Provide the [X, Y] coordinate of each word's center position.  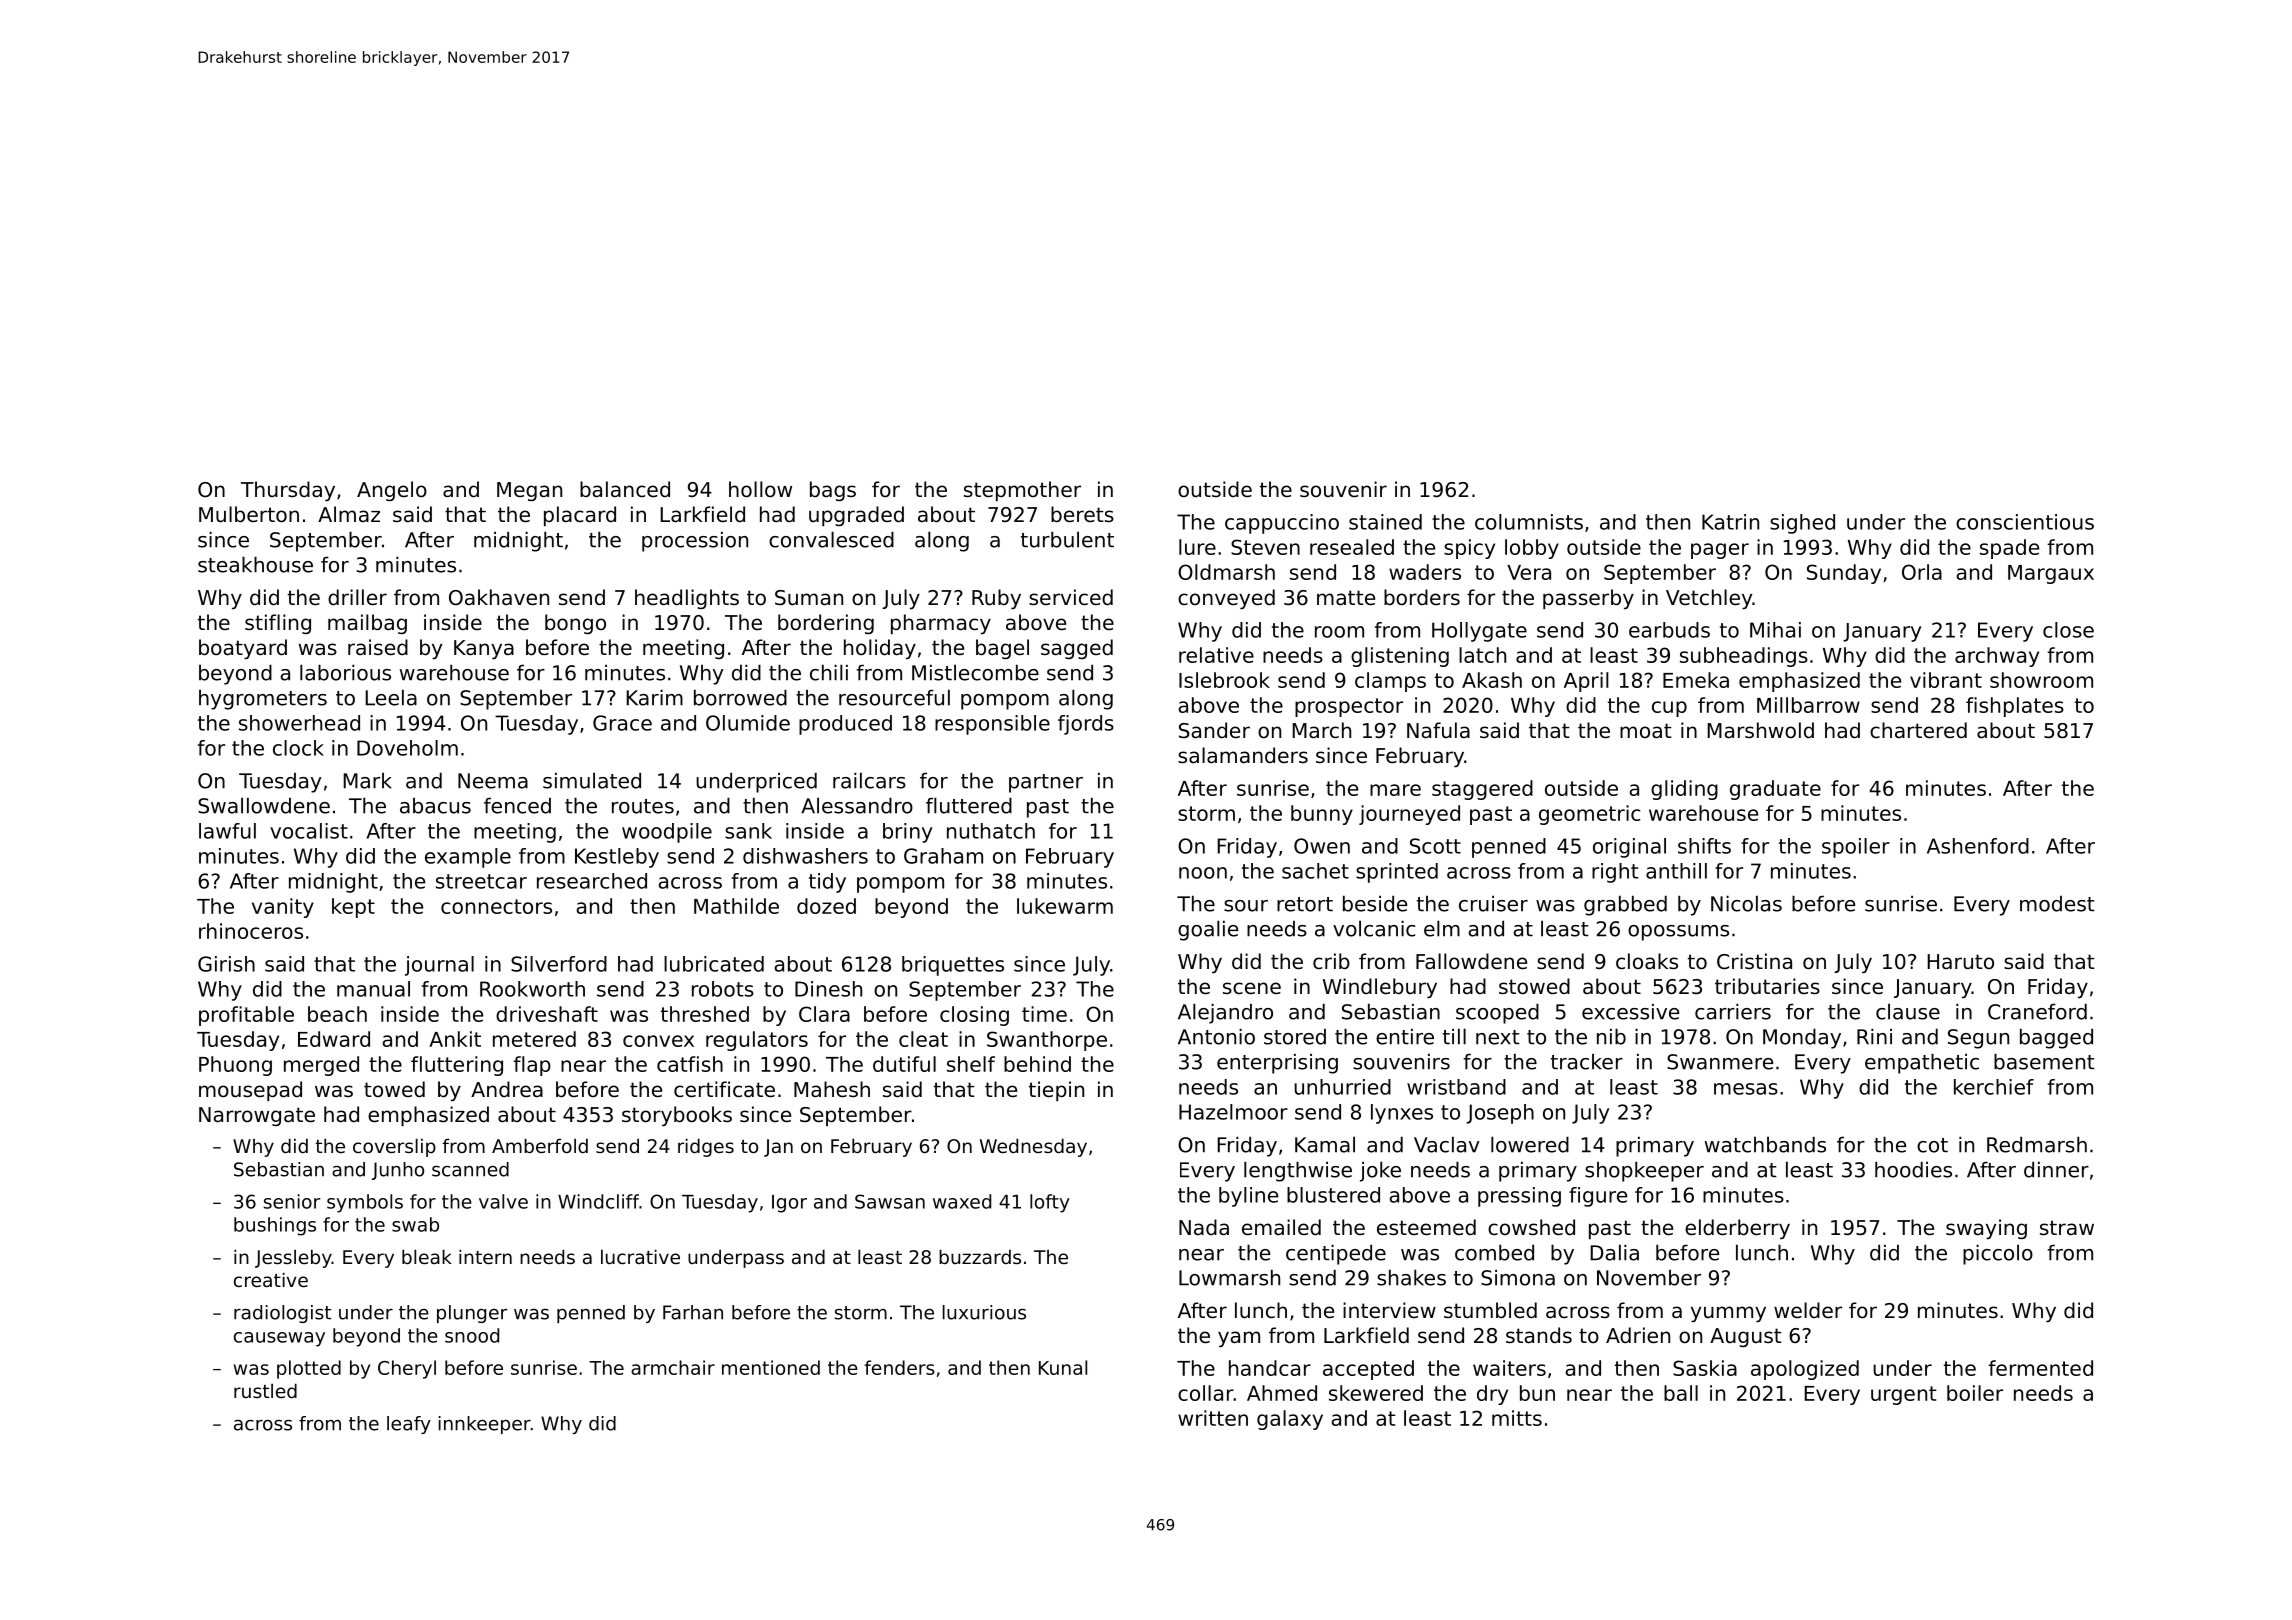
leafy [409, 1425]
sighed [1802, 524]
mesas [1746, 1089]
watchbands [1765, 1144]
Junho [398, 1171]
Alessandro [857, 805]
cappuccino [1282, 524]
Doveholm [407, 748]
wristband [1456, 1087]
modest [2057, 904]
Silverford [559, 964]
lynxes [1402, 1114]
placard [580, 516]
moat [1646, 731]
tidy [827, 883]
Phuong [235, 1066]
